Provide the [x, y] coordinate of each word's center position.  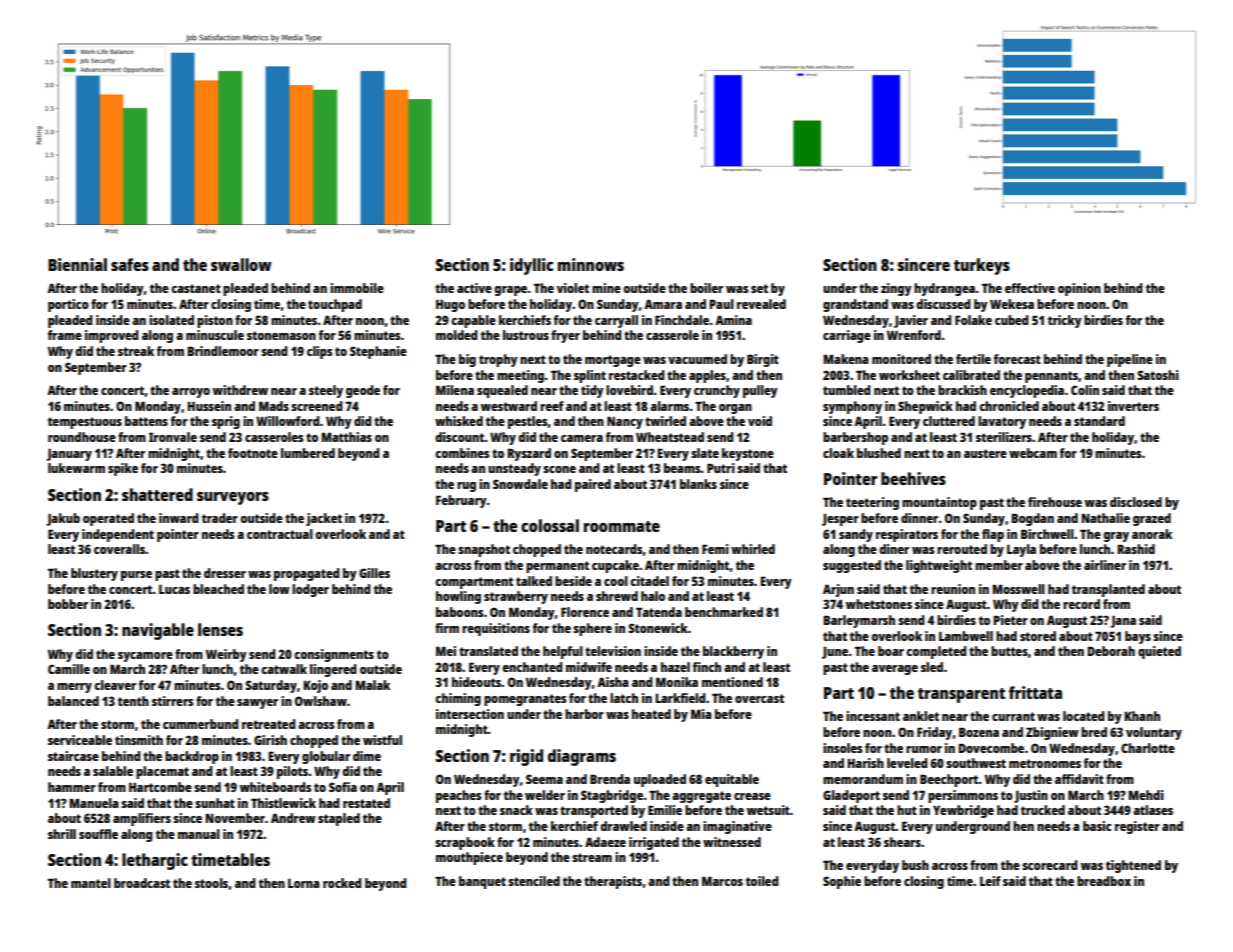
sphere [592, 629]
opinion [1079, 289]
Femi [715, 549]
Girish [270, 740]
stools [211, 883]
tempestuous [85, 423]
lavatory [1002, 422]
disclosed [1136, 502]
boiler [706, 288]
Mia [701, 714]
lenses [220, 629]
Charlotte [1148, 748]
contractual [280, 534]
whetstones [879, 604]
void [760, 421]
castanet [196, 288]
